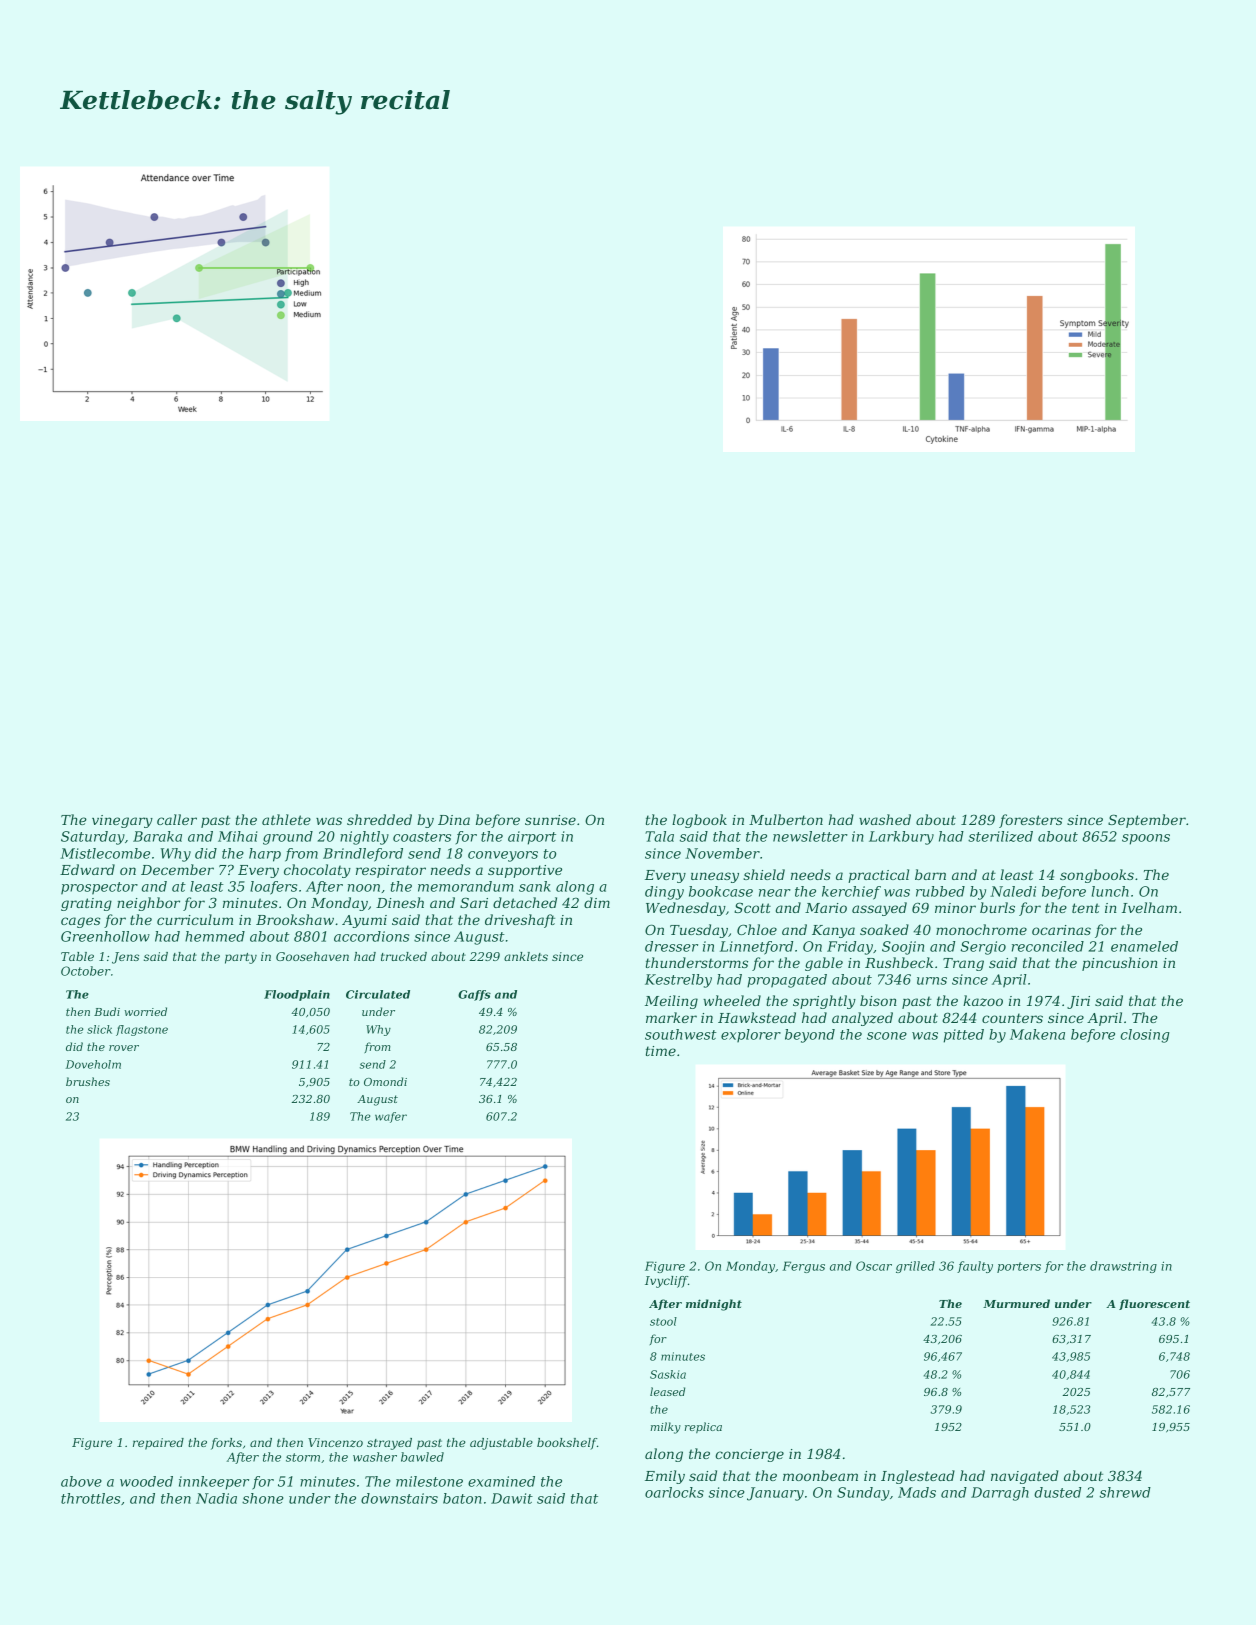  What do you see at coordinates (1012, 1018) in the image?
I see `counters` at bounding box center [1012, 1018].
